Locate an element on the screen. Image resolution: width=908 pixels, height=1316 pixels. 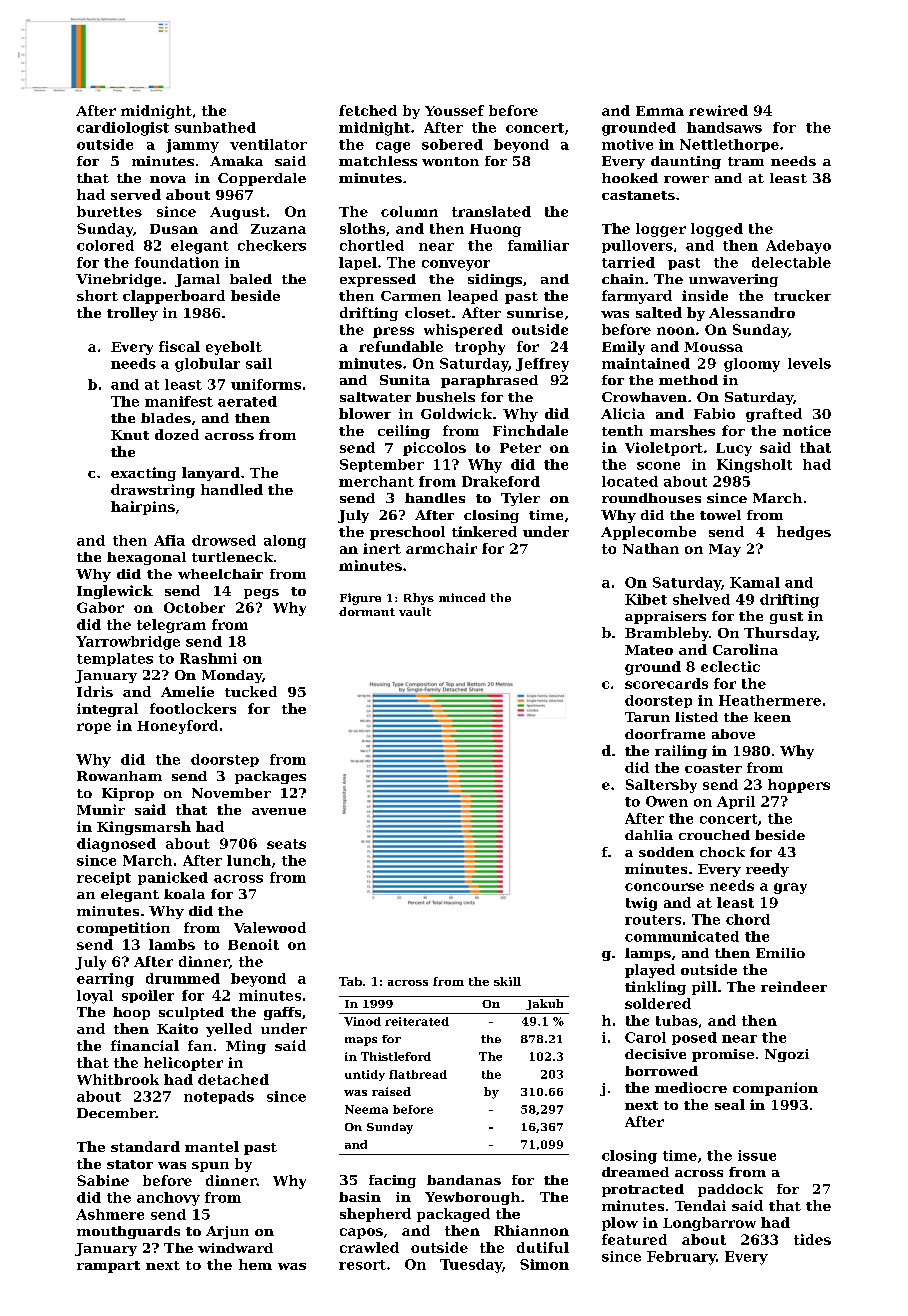
sunbathed is located at coordinates (215, 127).
